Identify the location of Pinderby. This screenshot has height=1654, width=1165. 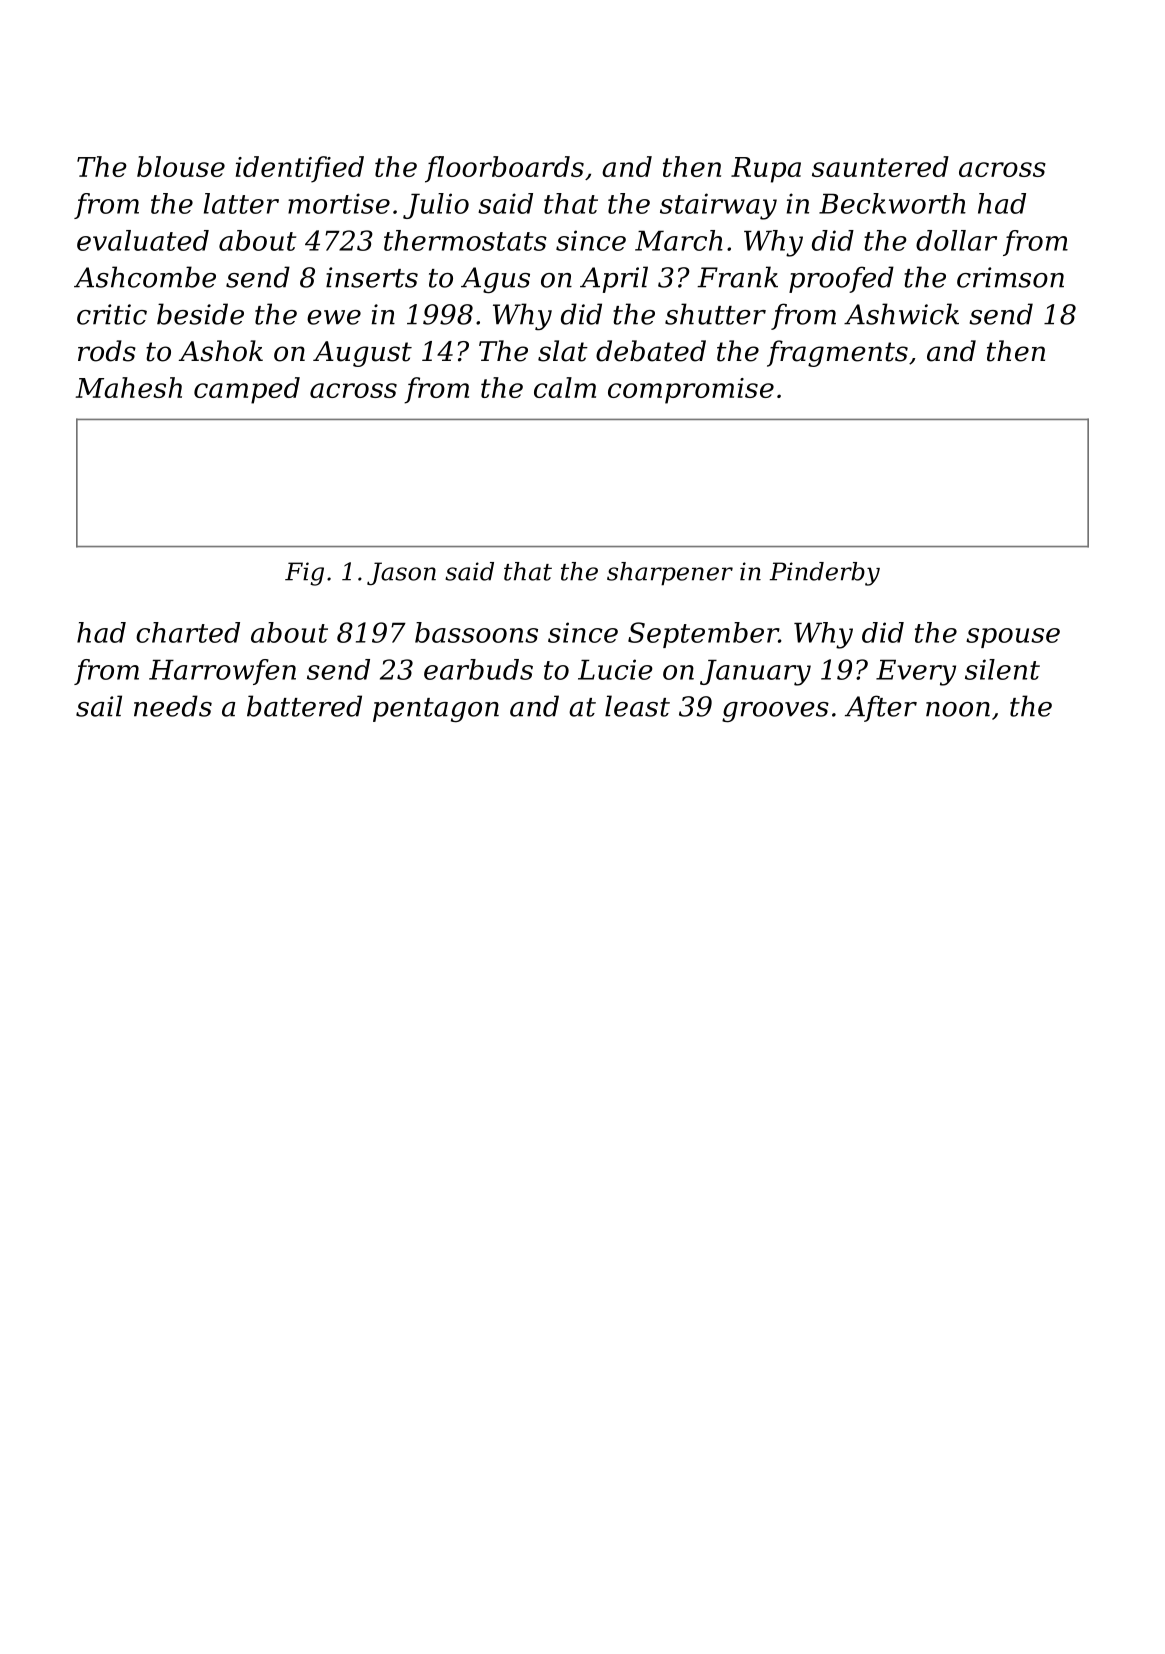
(825, 574).
